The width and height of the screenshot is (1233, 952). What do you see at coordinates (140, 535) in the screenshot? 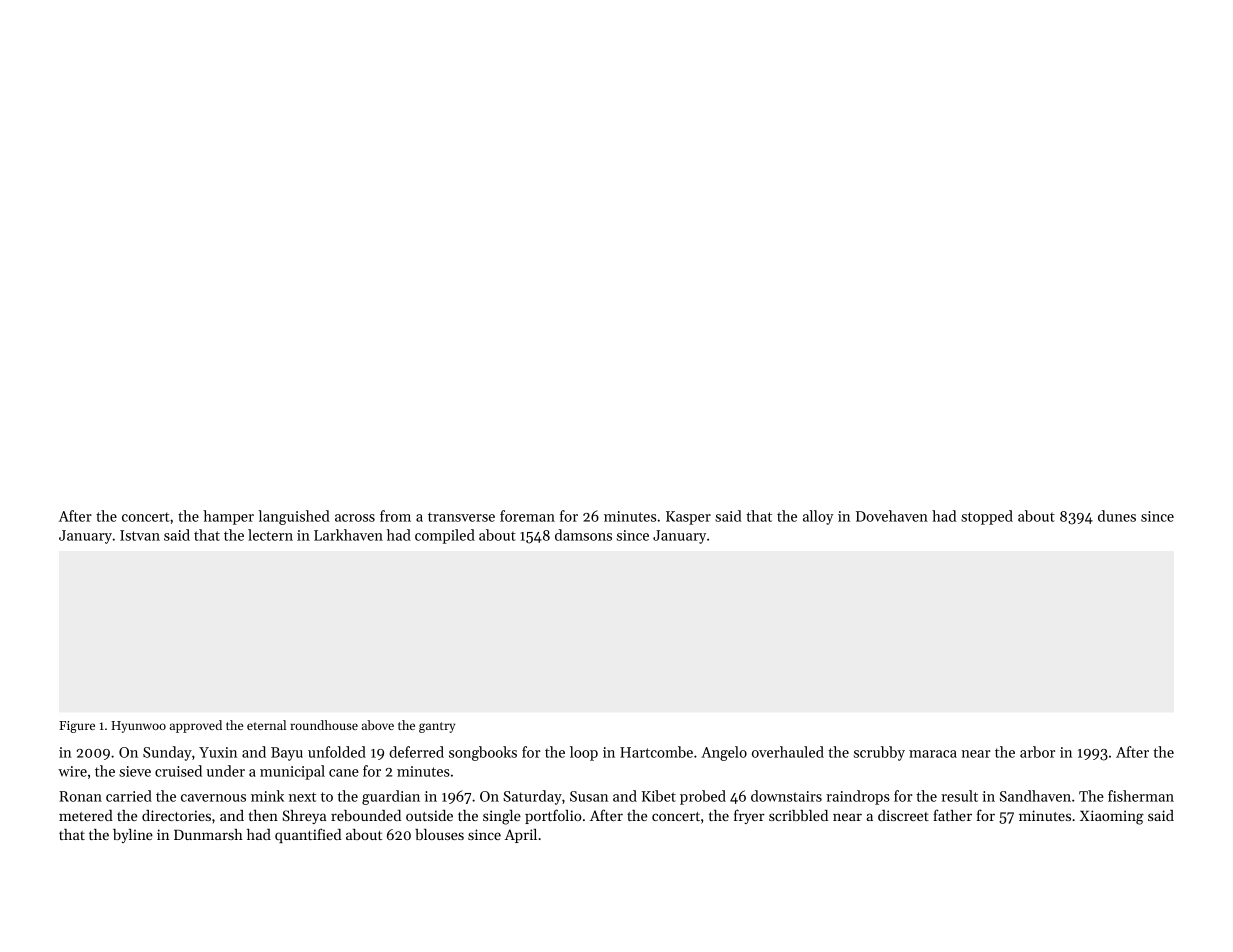
I see `Istvan` at bounding box center [140, 535].
